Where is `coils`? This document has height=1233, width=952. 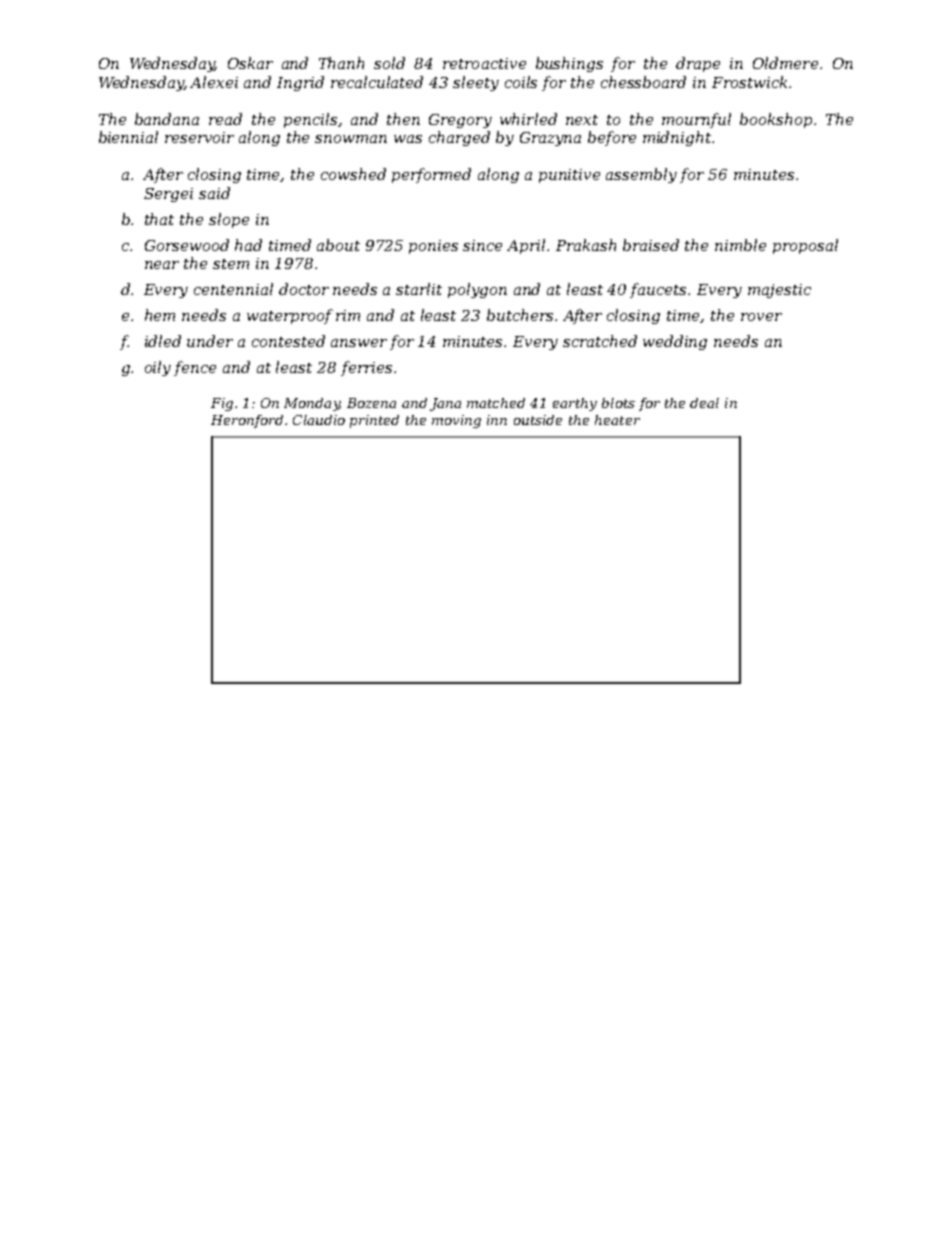
coils is located at coordinates (521, 82).
